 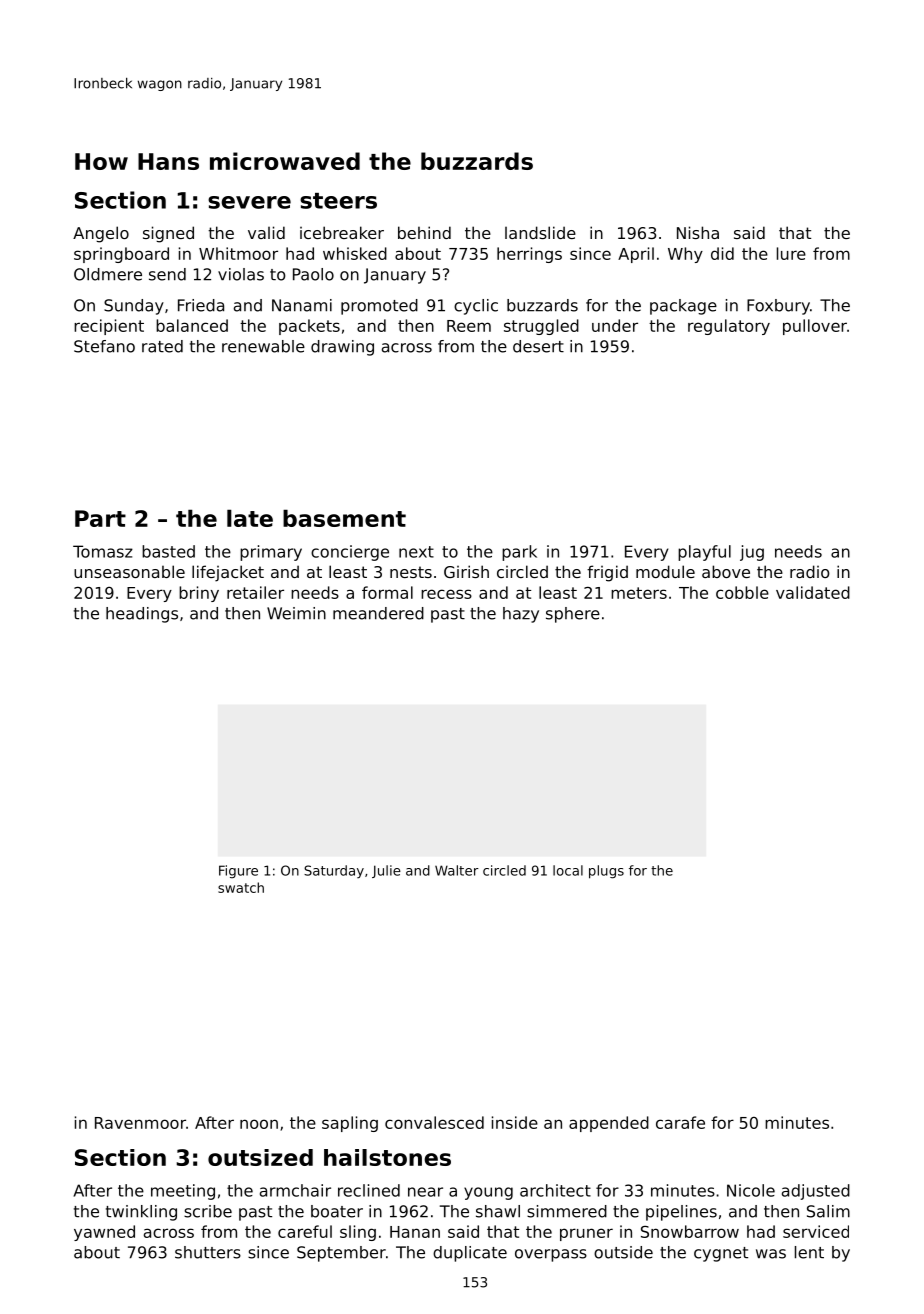 What do you see at coordinates (162, 346) in the screenshot?
I see `rated` at bounding box center [162, 346].
